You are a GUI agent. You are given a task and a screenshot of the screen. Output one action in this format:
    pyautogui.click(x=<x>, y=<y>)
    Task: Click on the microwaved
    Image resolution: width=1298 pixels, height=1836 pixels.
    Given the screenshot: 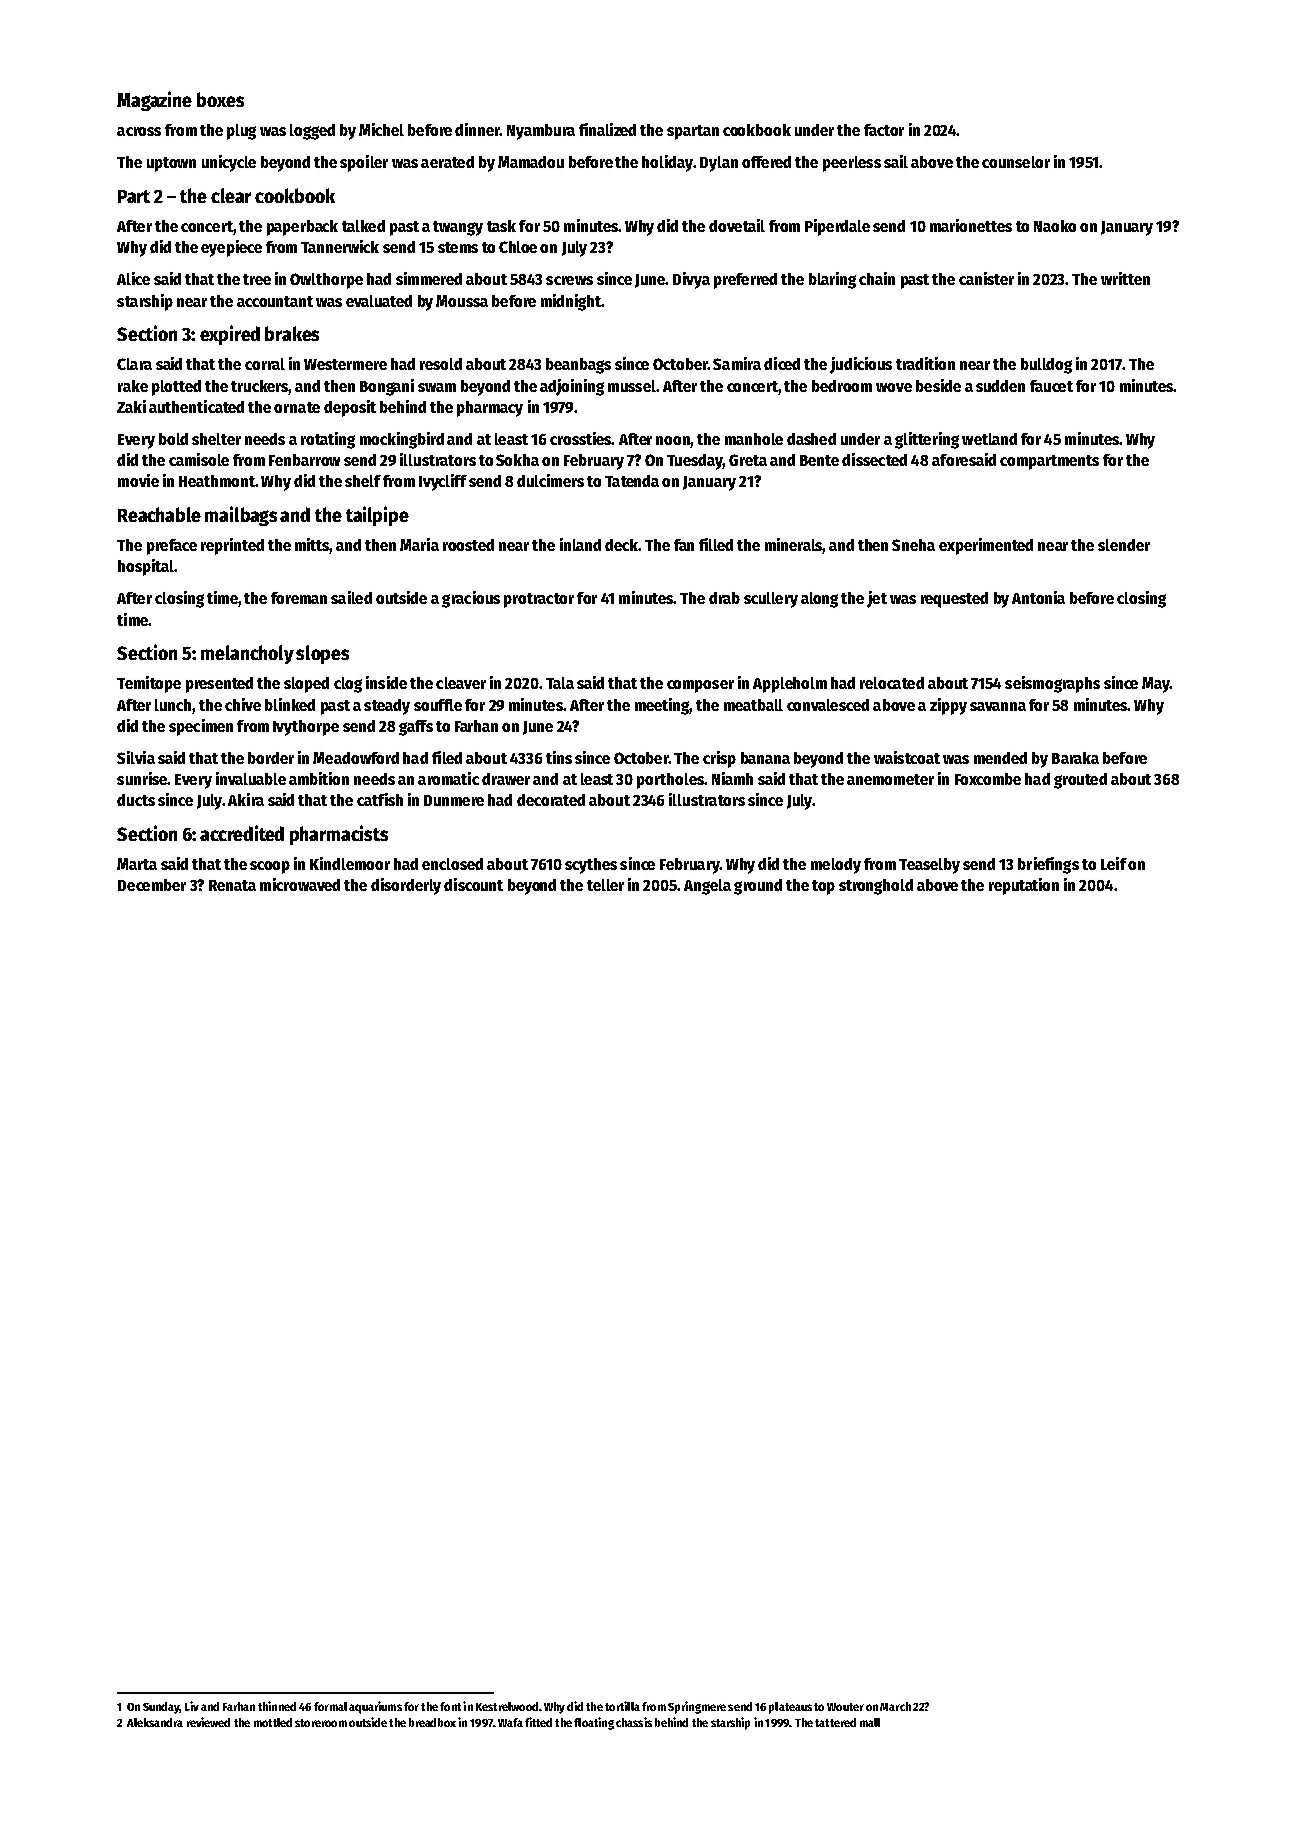 What is the action you would take?
    pyautogui.click(x=300, y=884)
